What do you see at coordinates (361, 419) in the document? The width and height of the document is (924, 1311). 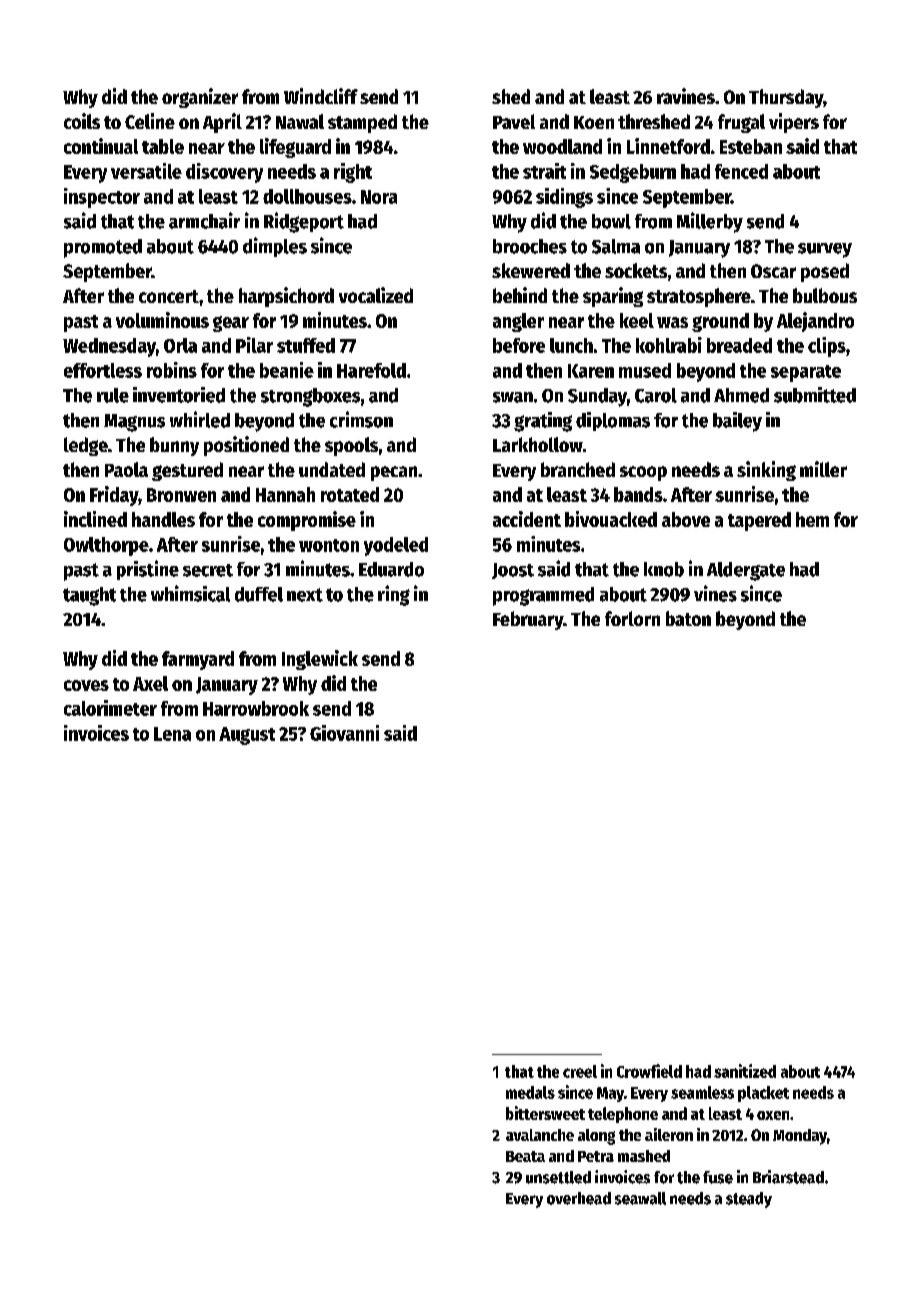 I see `crimson` at bounding box center [361, 419].
